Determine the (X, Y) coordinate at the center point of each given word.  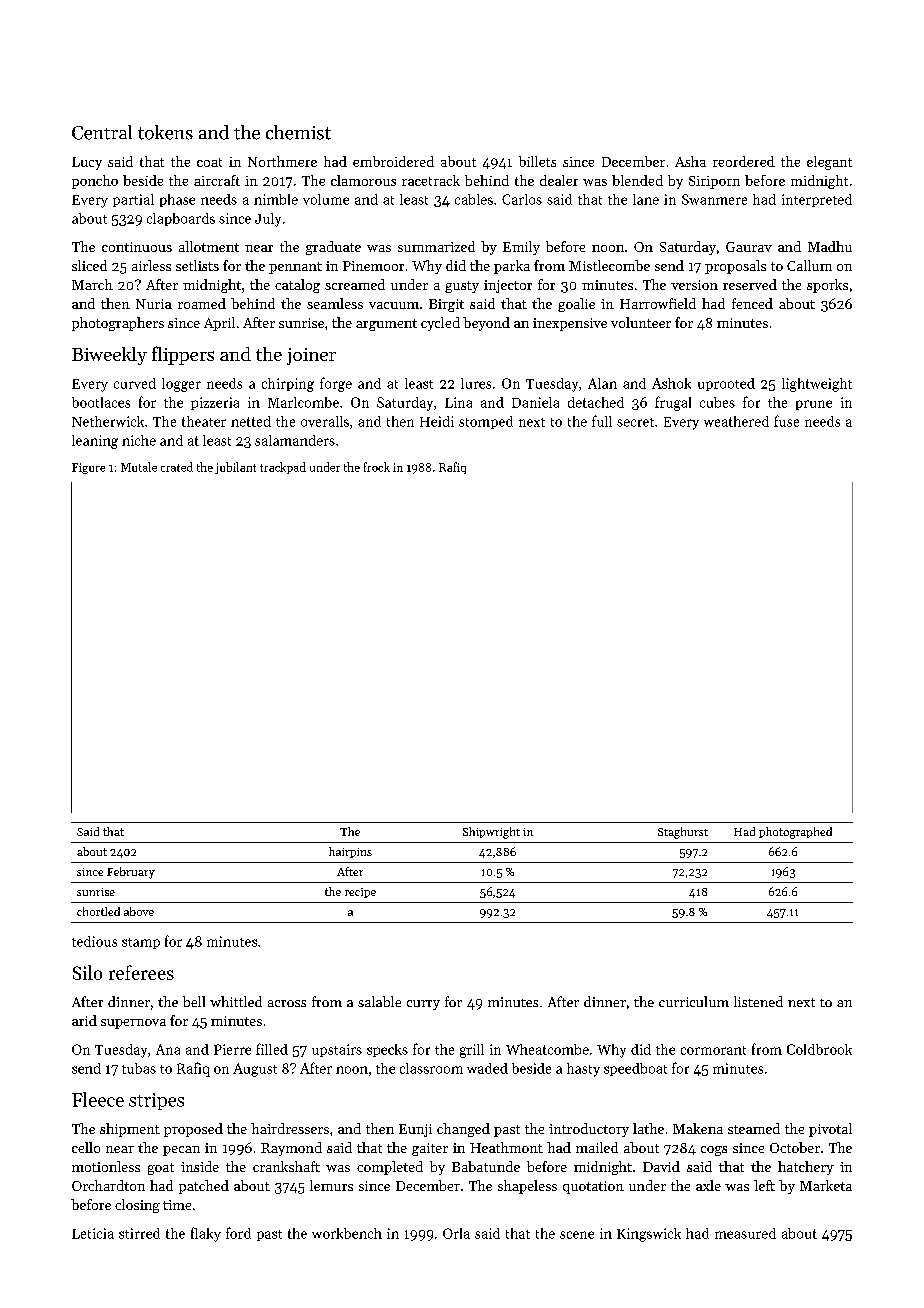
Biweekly (109, 356)
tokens (165, 132)
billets (537, 161)
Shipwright (491, 833)
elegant (829, 163)
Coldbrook (819, 1049)
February (131, 873)
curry (423, 1005)
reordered (744, 161)
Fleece (98, 1099)
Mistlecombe (609, 265)
